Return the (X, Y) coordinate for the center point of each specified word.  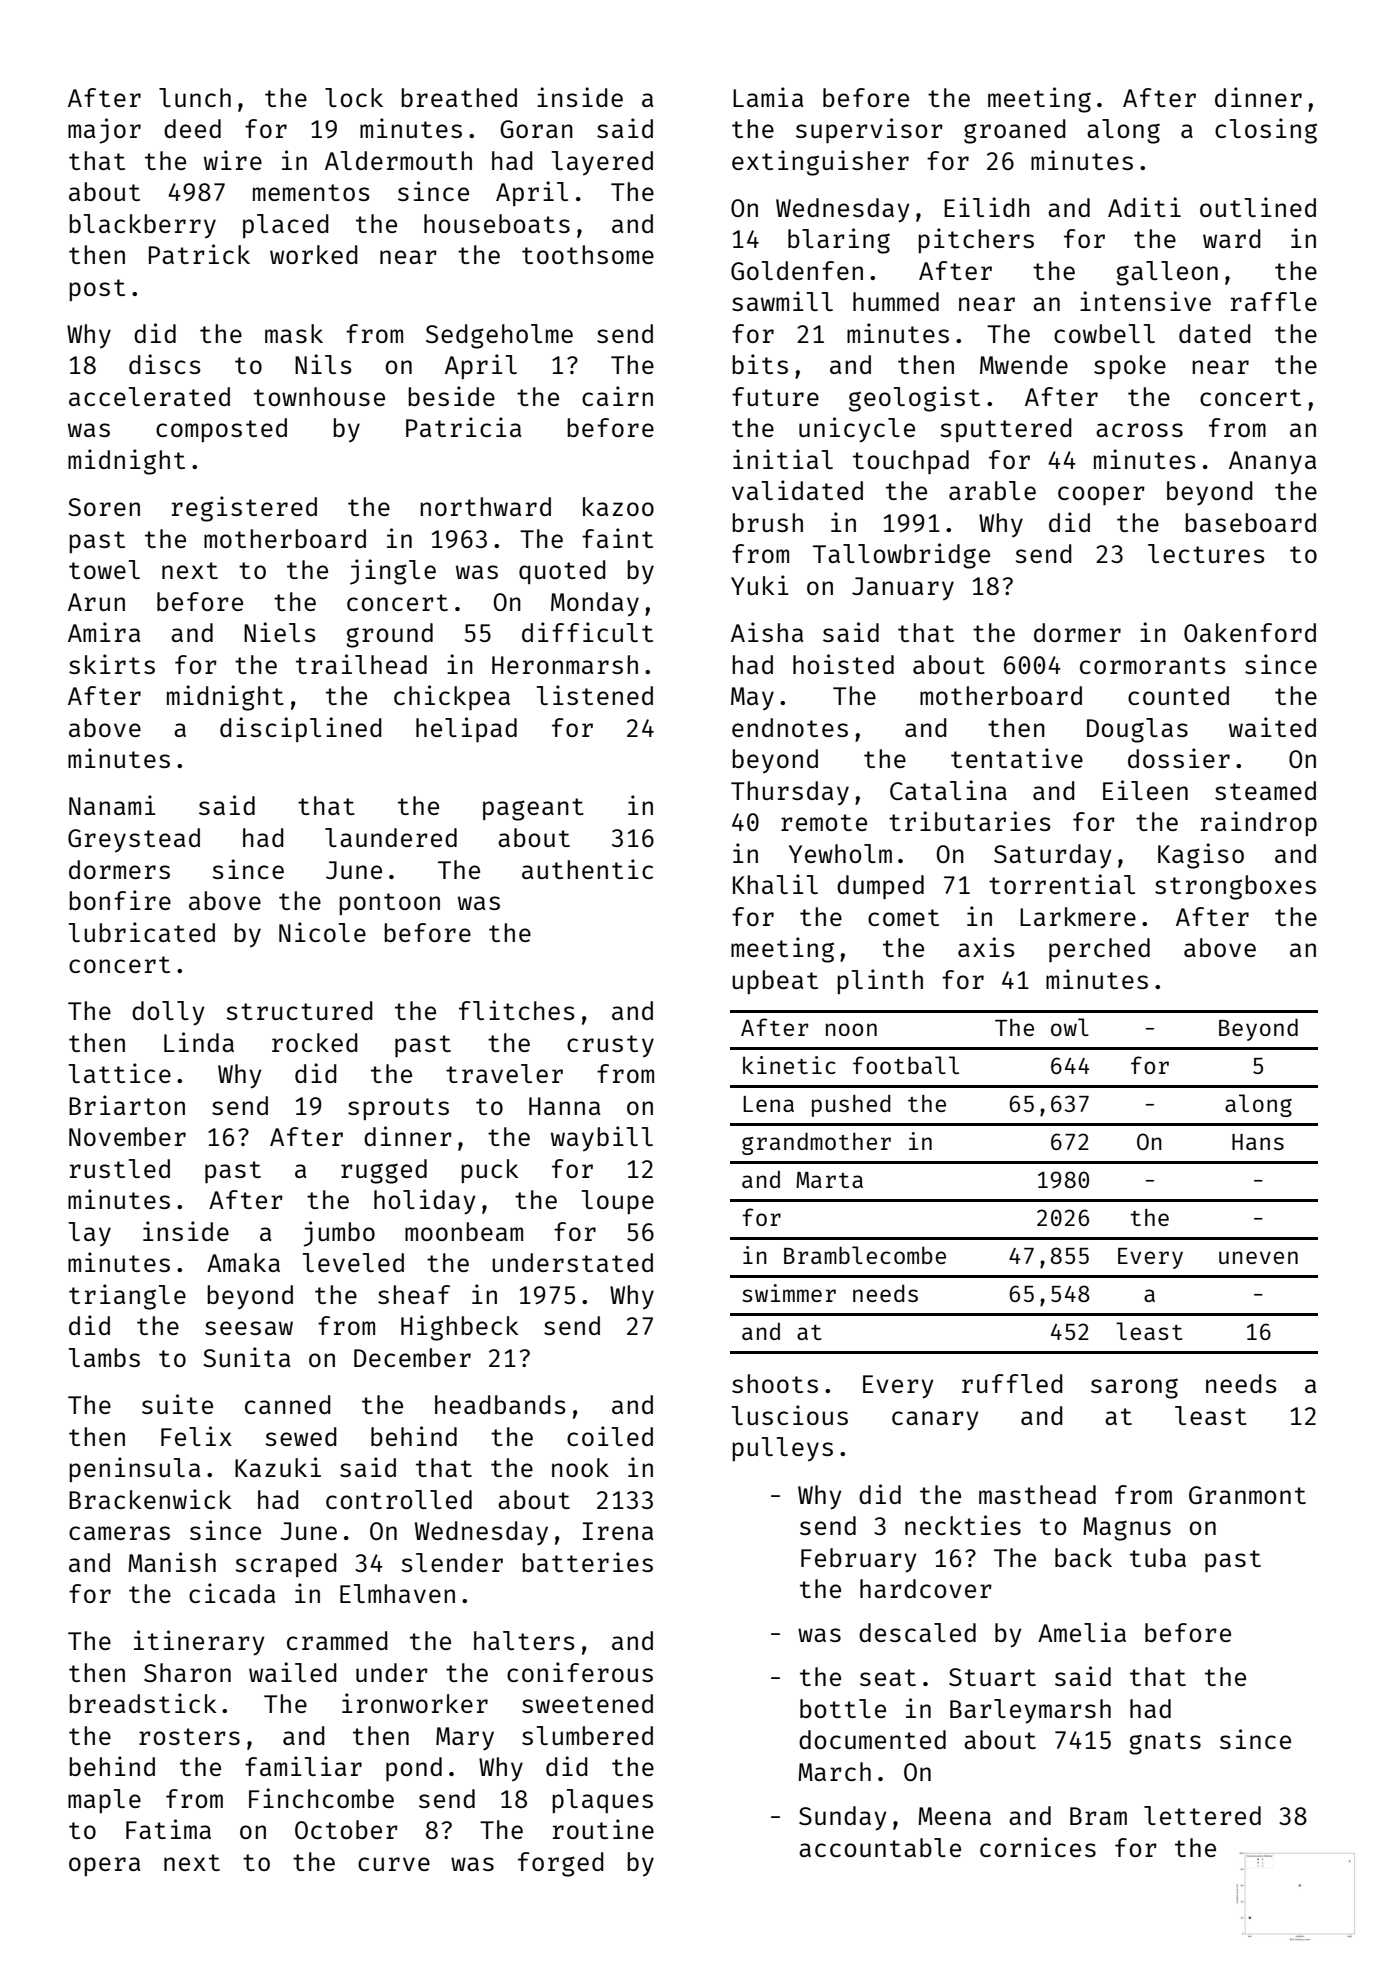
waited (1272, 727)
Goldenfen (797, 270)
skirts (112, 664)
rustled (120, 1168)
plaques (602, 1801)
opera (104, 1866)
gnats (1165, 1743)
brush (767, 522)
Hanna (564, 1106)
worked (314, 254)
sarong (1134, 1388)
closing (1266, 131)
